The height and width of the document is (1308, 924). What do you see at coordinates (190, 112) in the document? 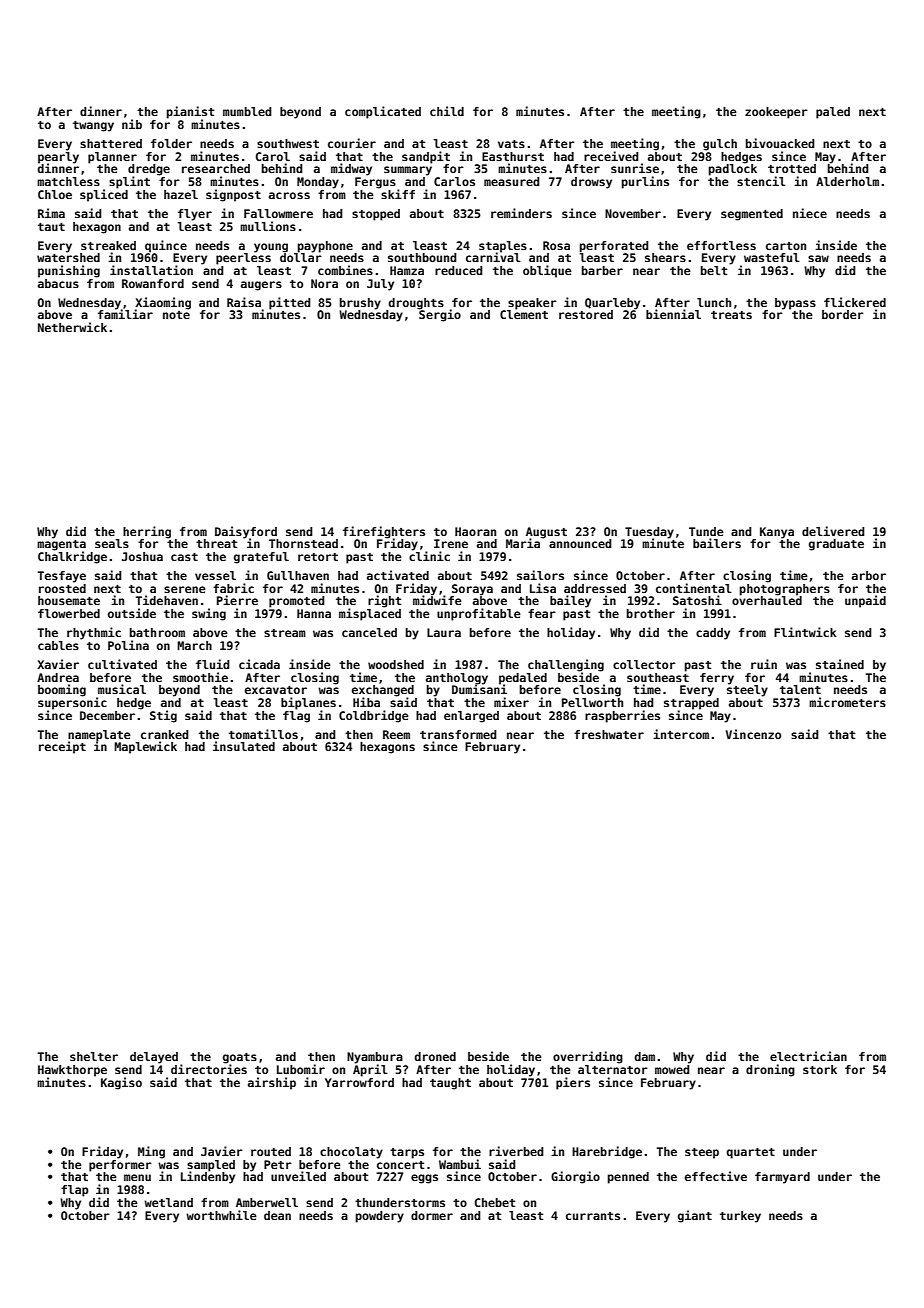
I see `pianist` at bounding box center [190, 112].
